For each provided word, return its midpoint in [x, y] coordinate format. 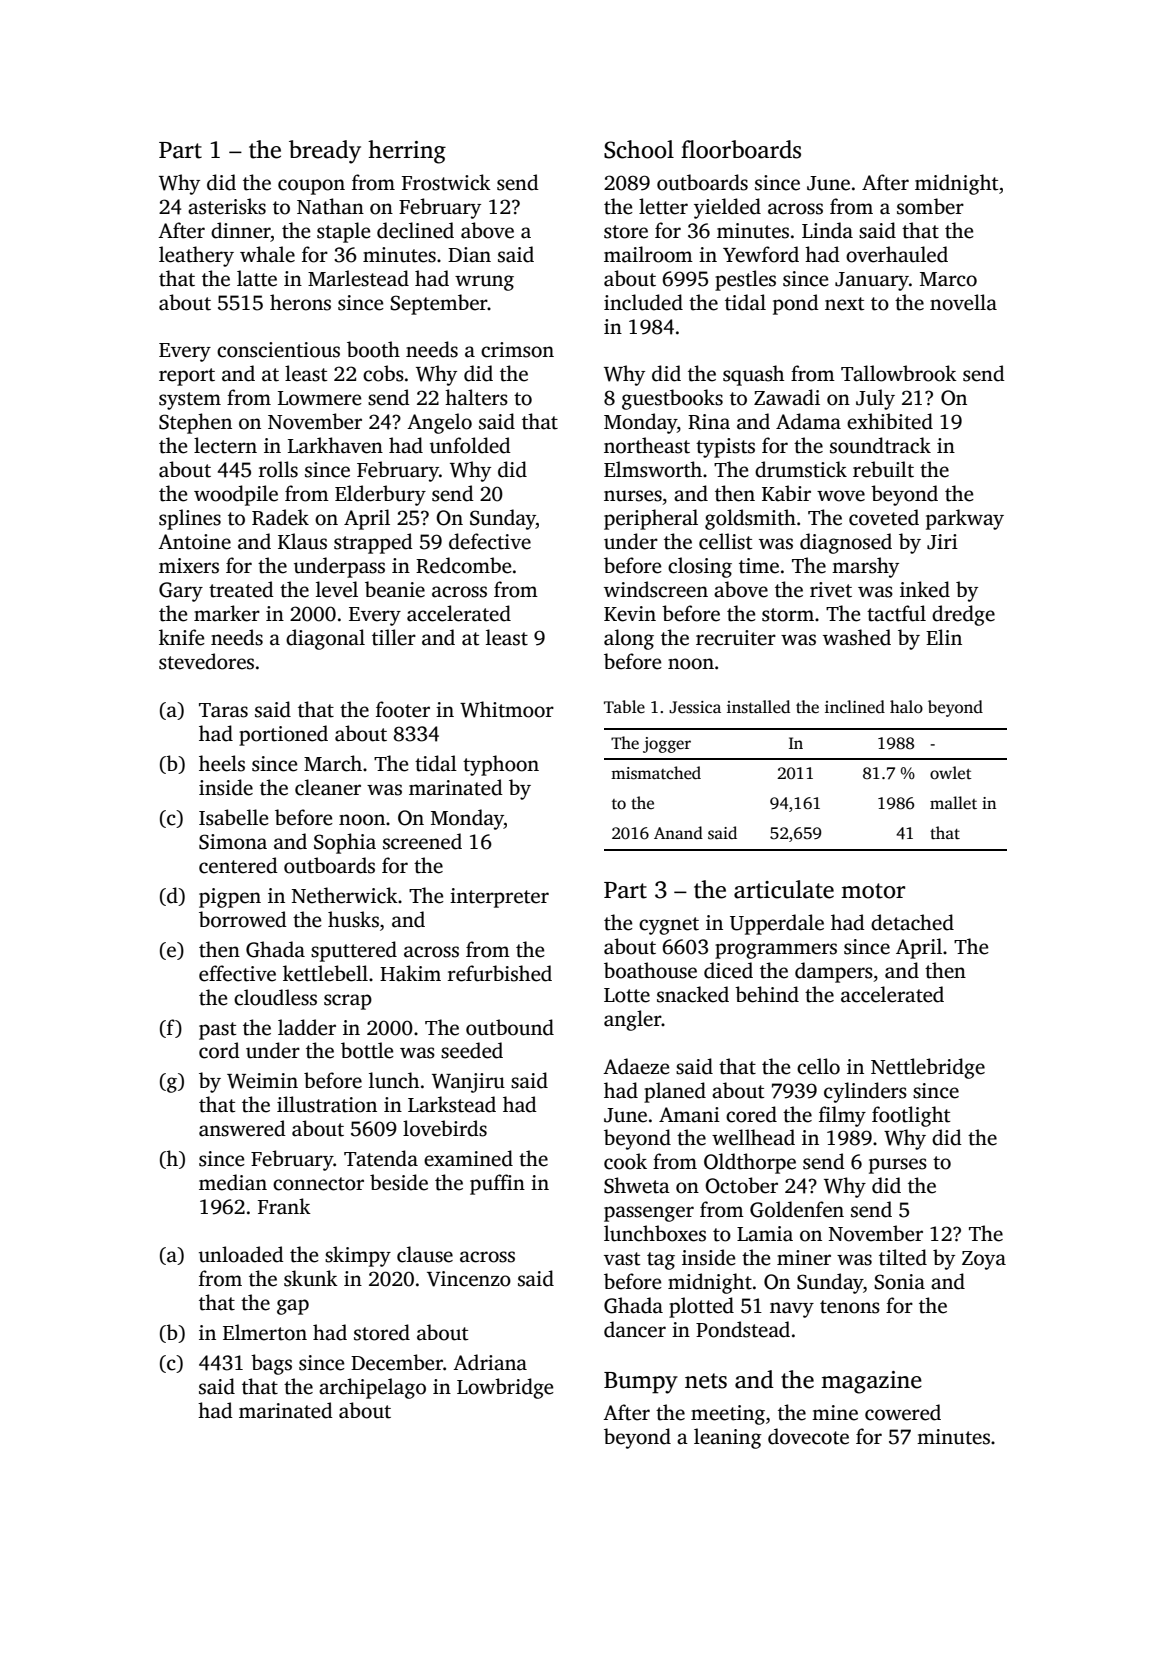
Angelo [439, 423]
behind [767, 994]
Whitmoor [507, 709]
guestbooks [672, 399]
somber [930, 206]
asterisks [227, 206]
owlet [951, 773]
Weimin [262, 1081]
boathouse [650, 970]
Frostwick [446, 182]
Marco [948, 279]
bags [271, 1364]
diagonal [325, 639]
